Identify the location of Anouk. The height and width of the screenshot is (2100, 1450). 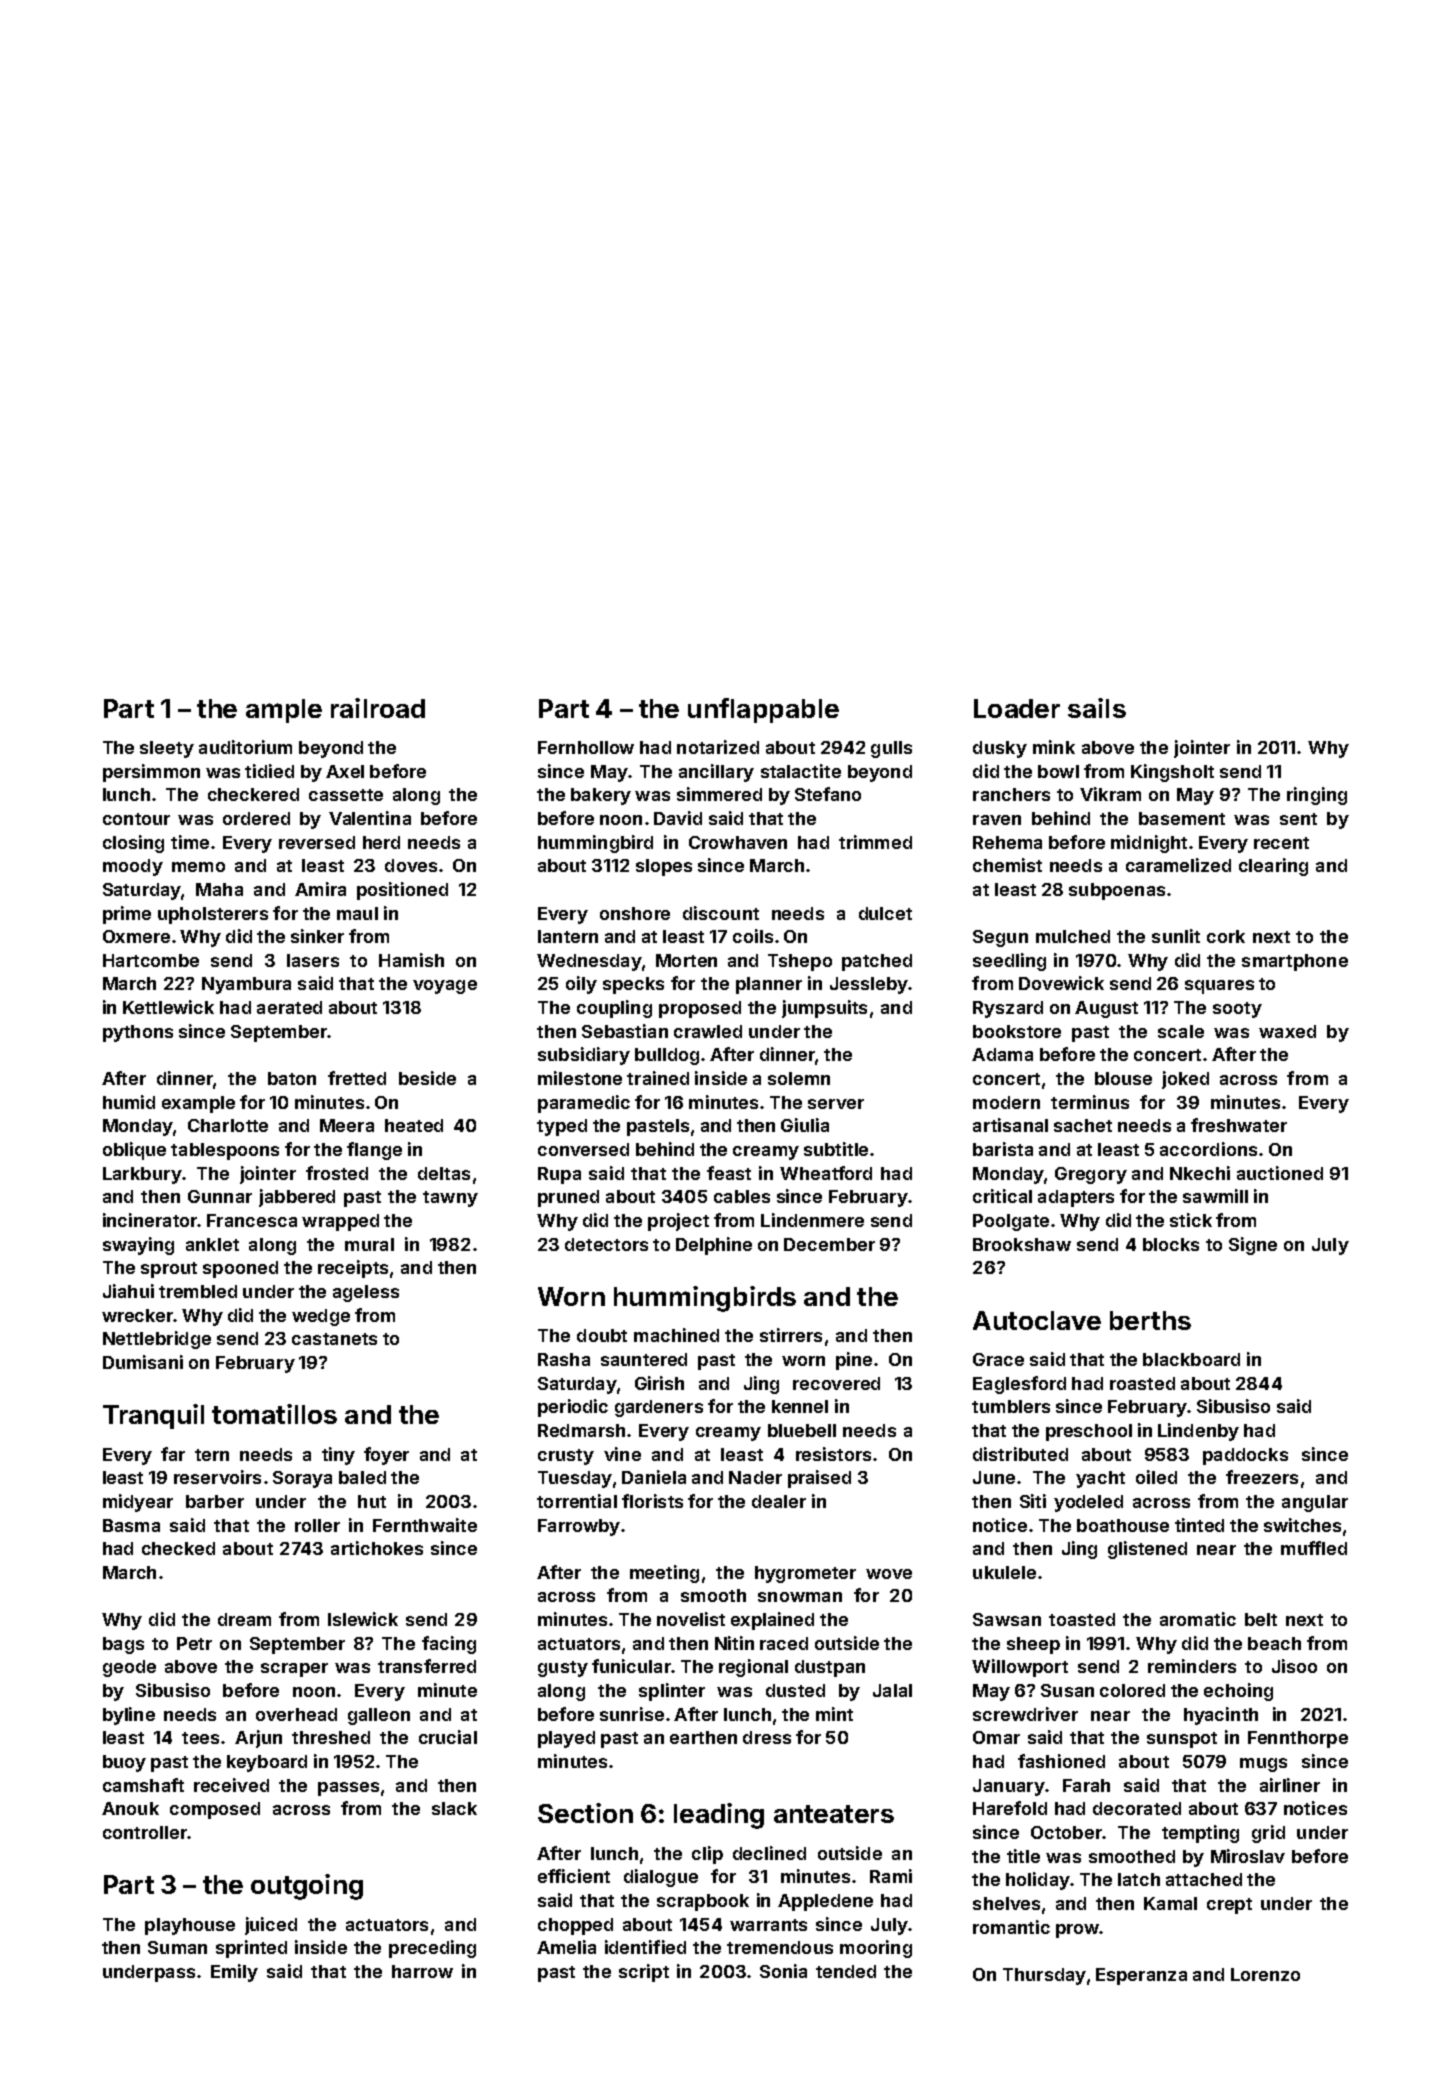
(130, 1808).
